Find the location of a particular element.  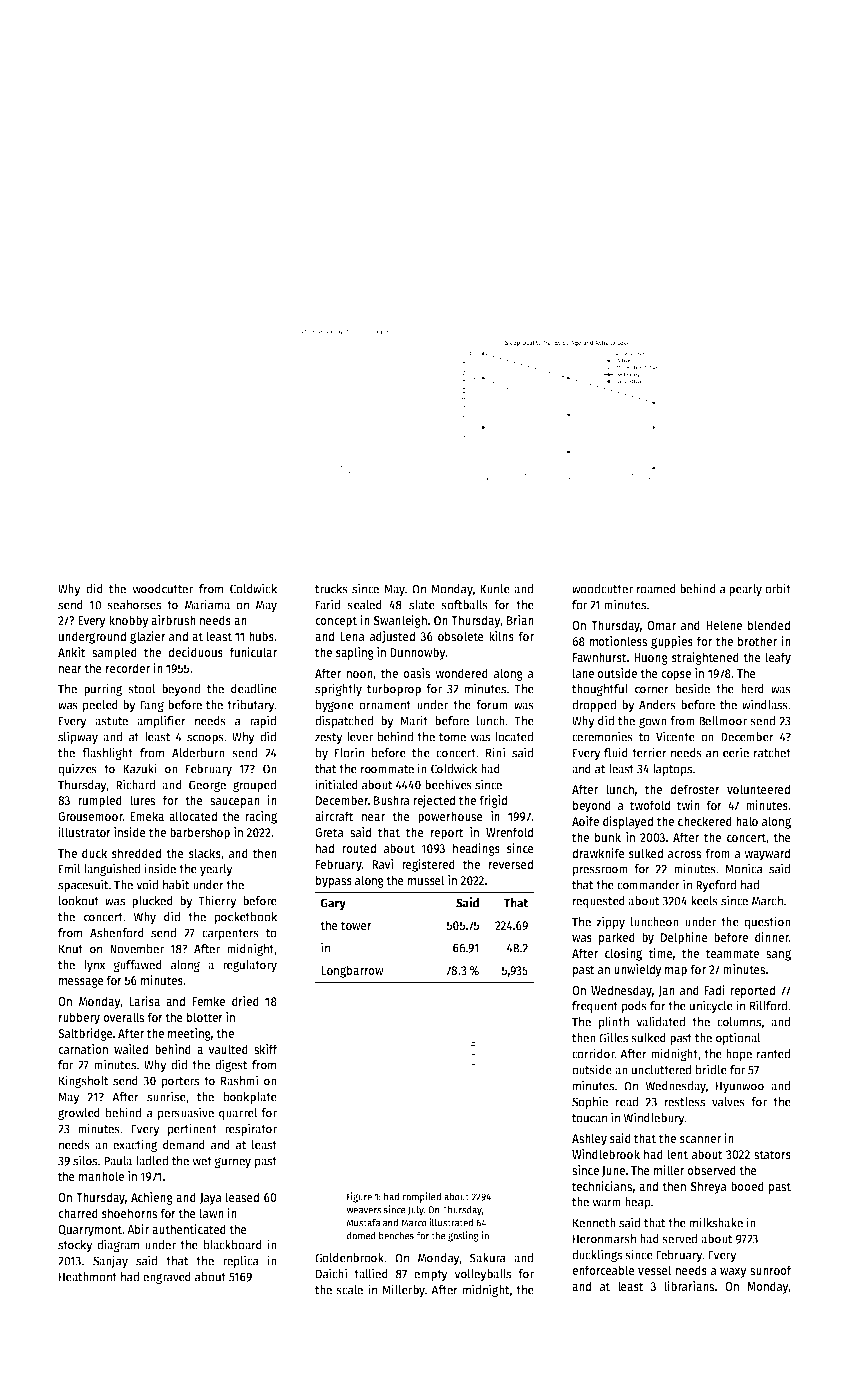

Mariama is located at coordinates (207, 604).
